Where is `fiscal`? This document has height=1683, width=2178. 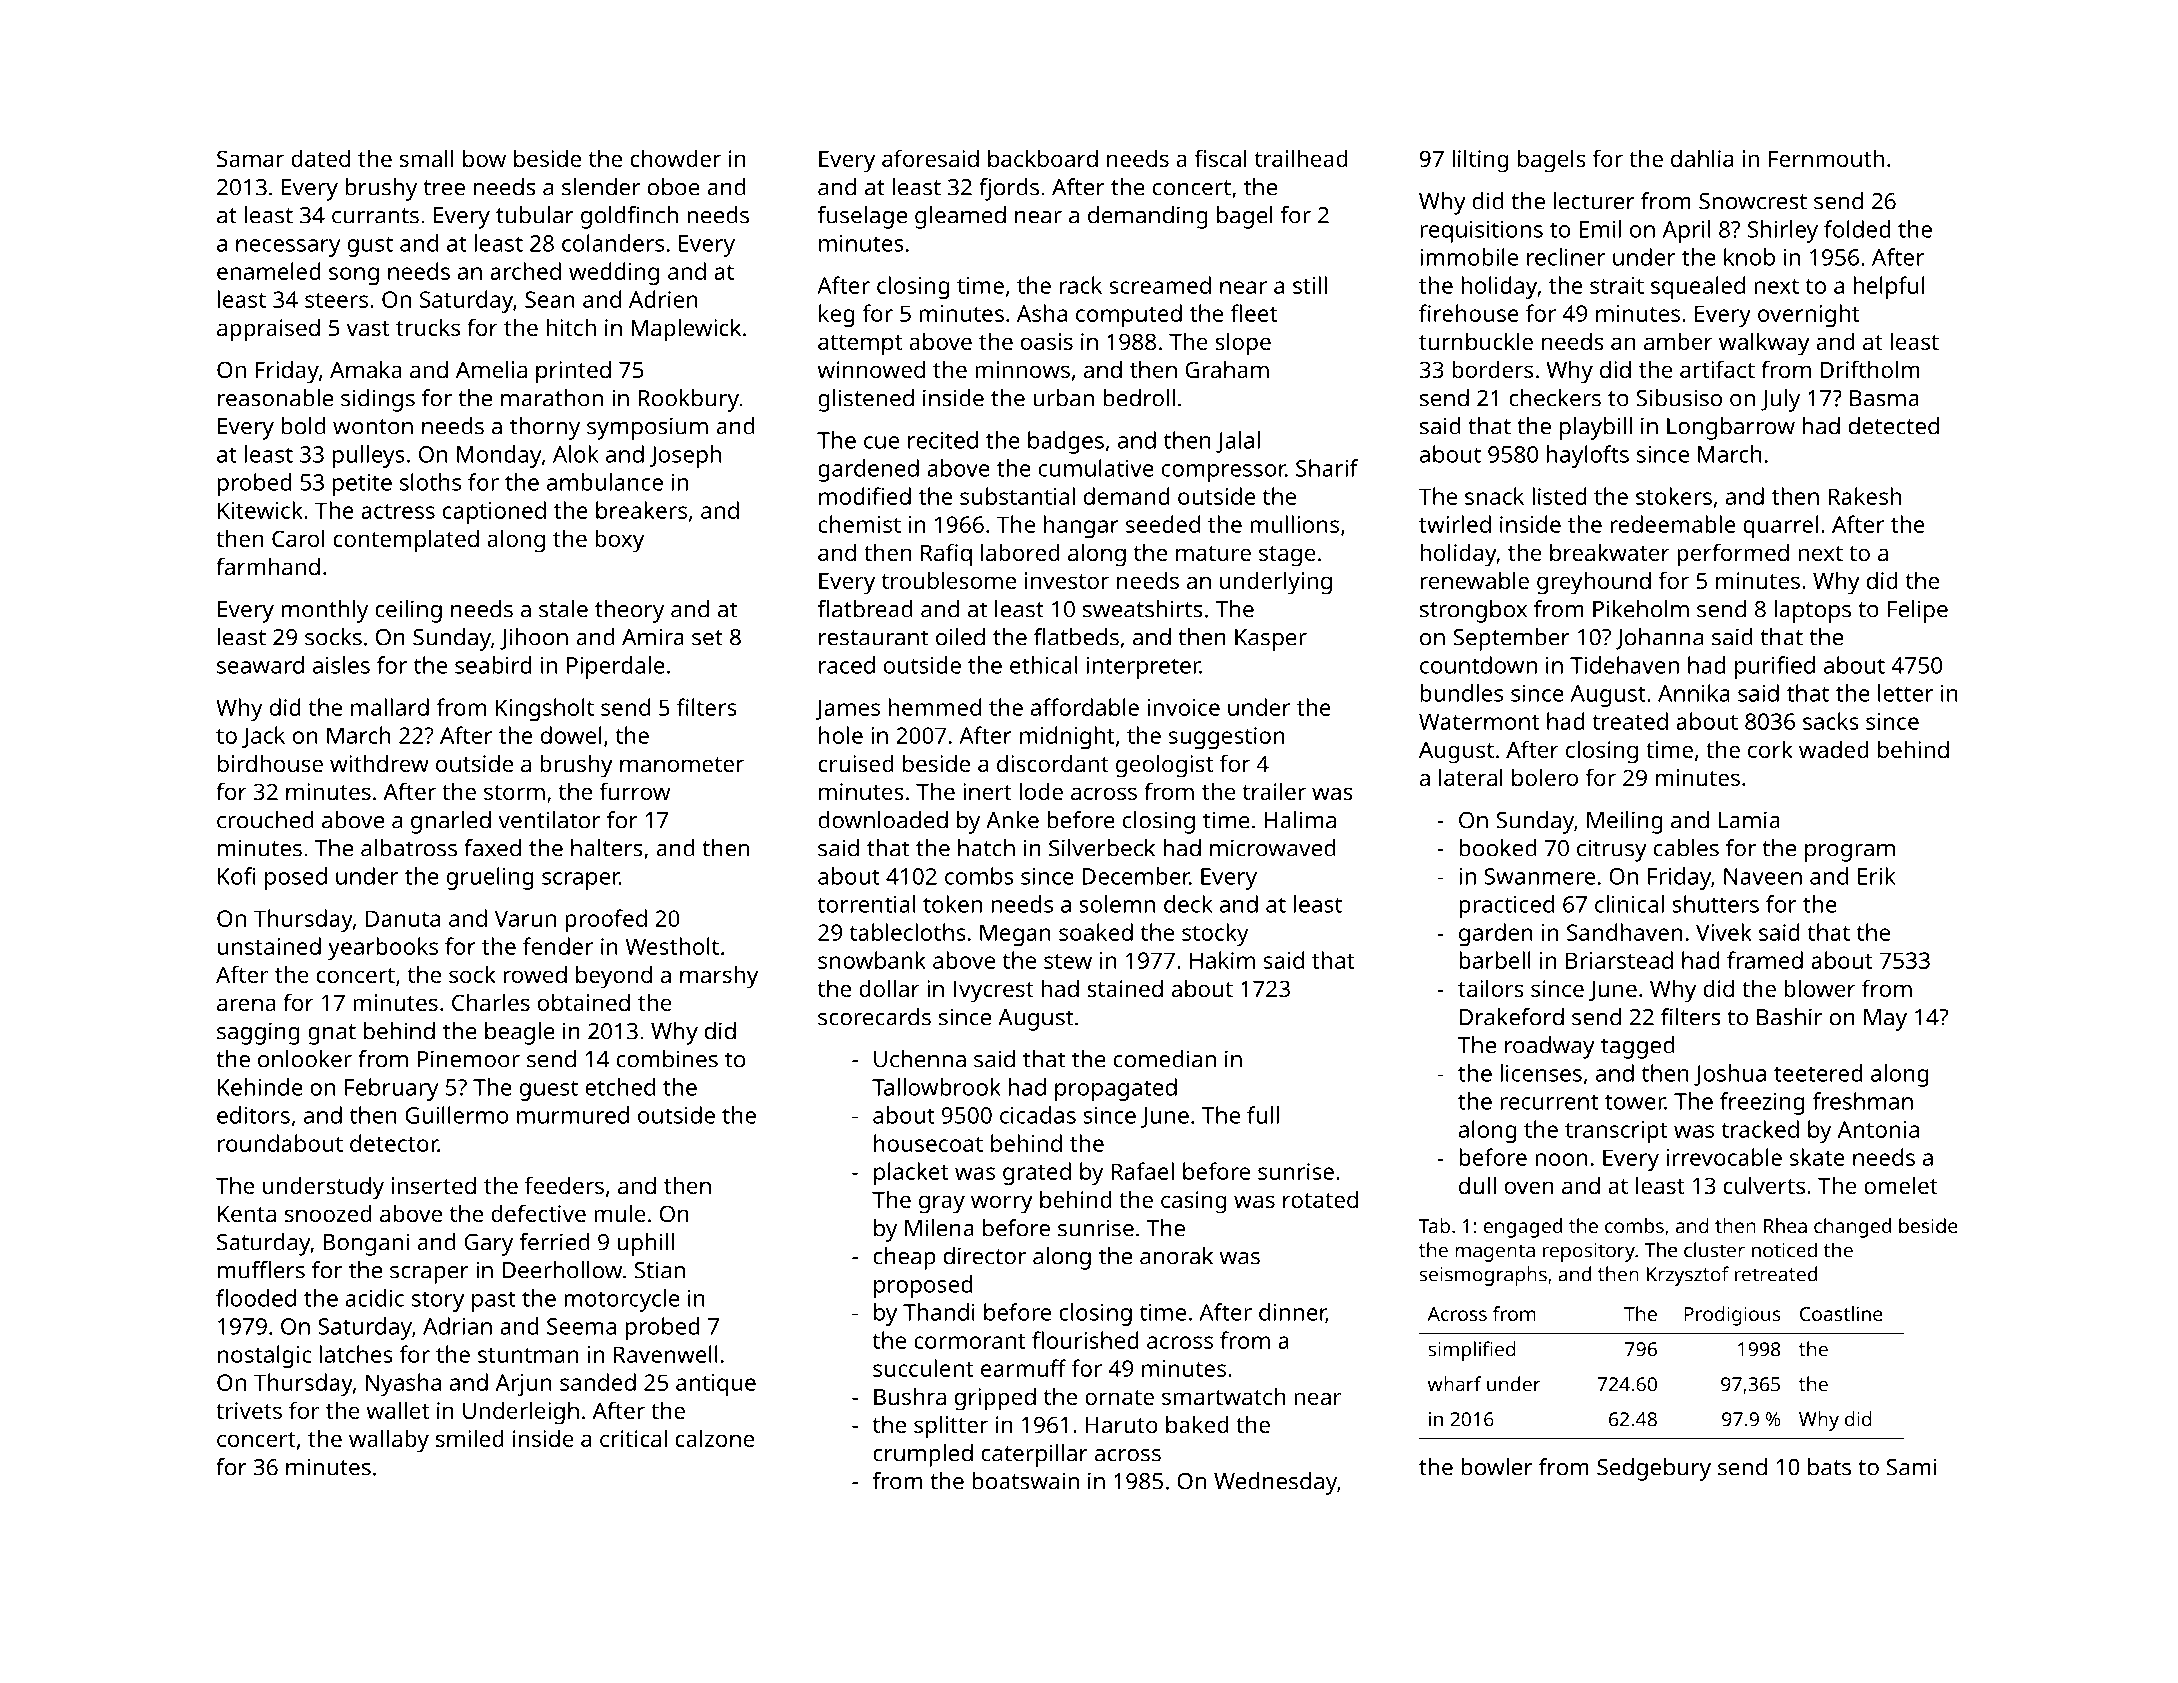
fiscal is located at coordinates (1221, 158).
